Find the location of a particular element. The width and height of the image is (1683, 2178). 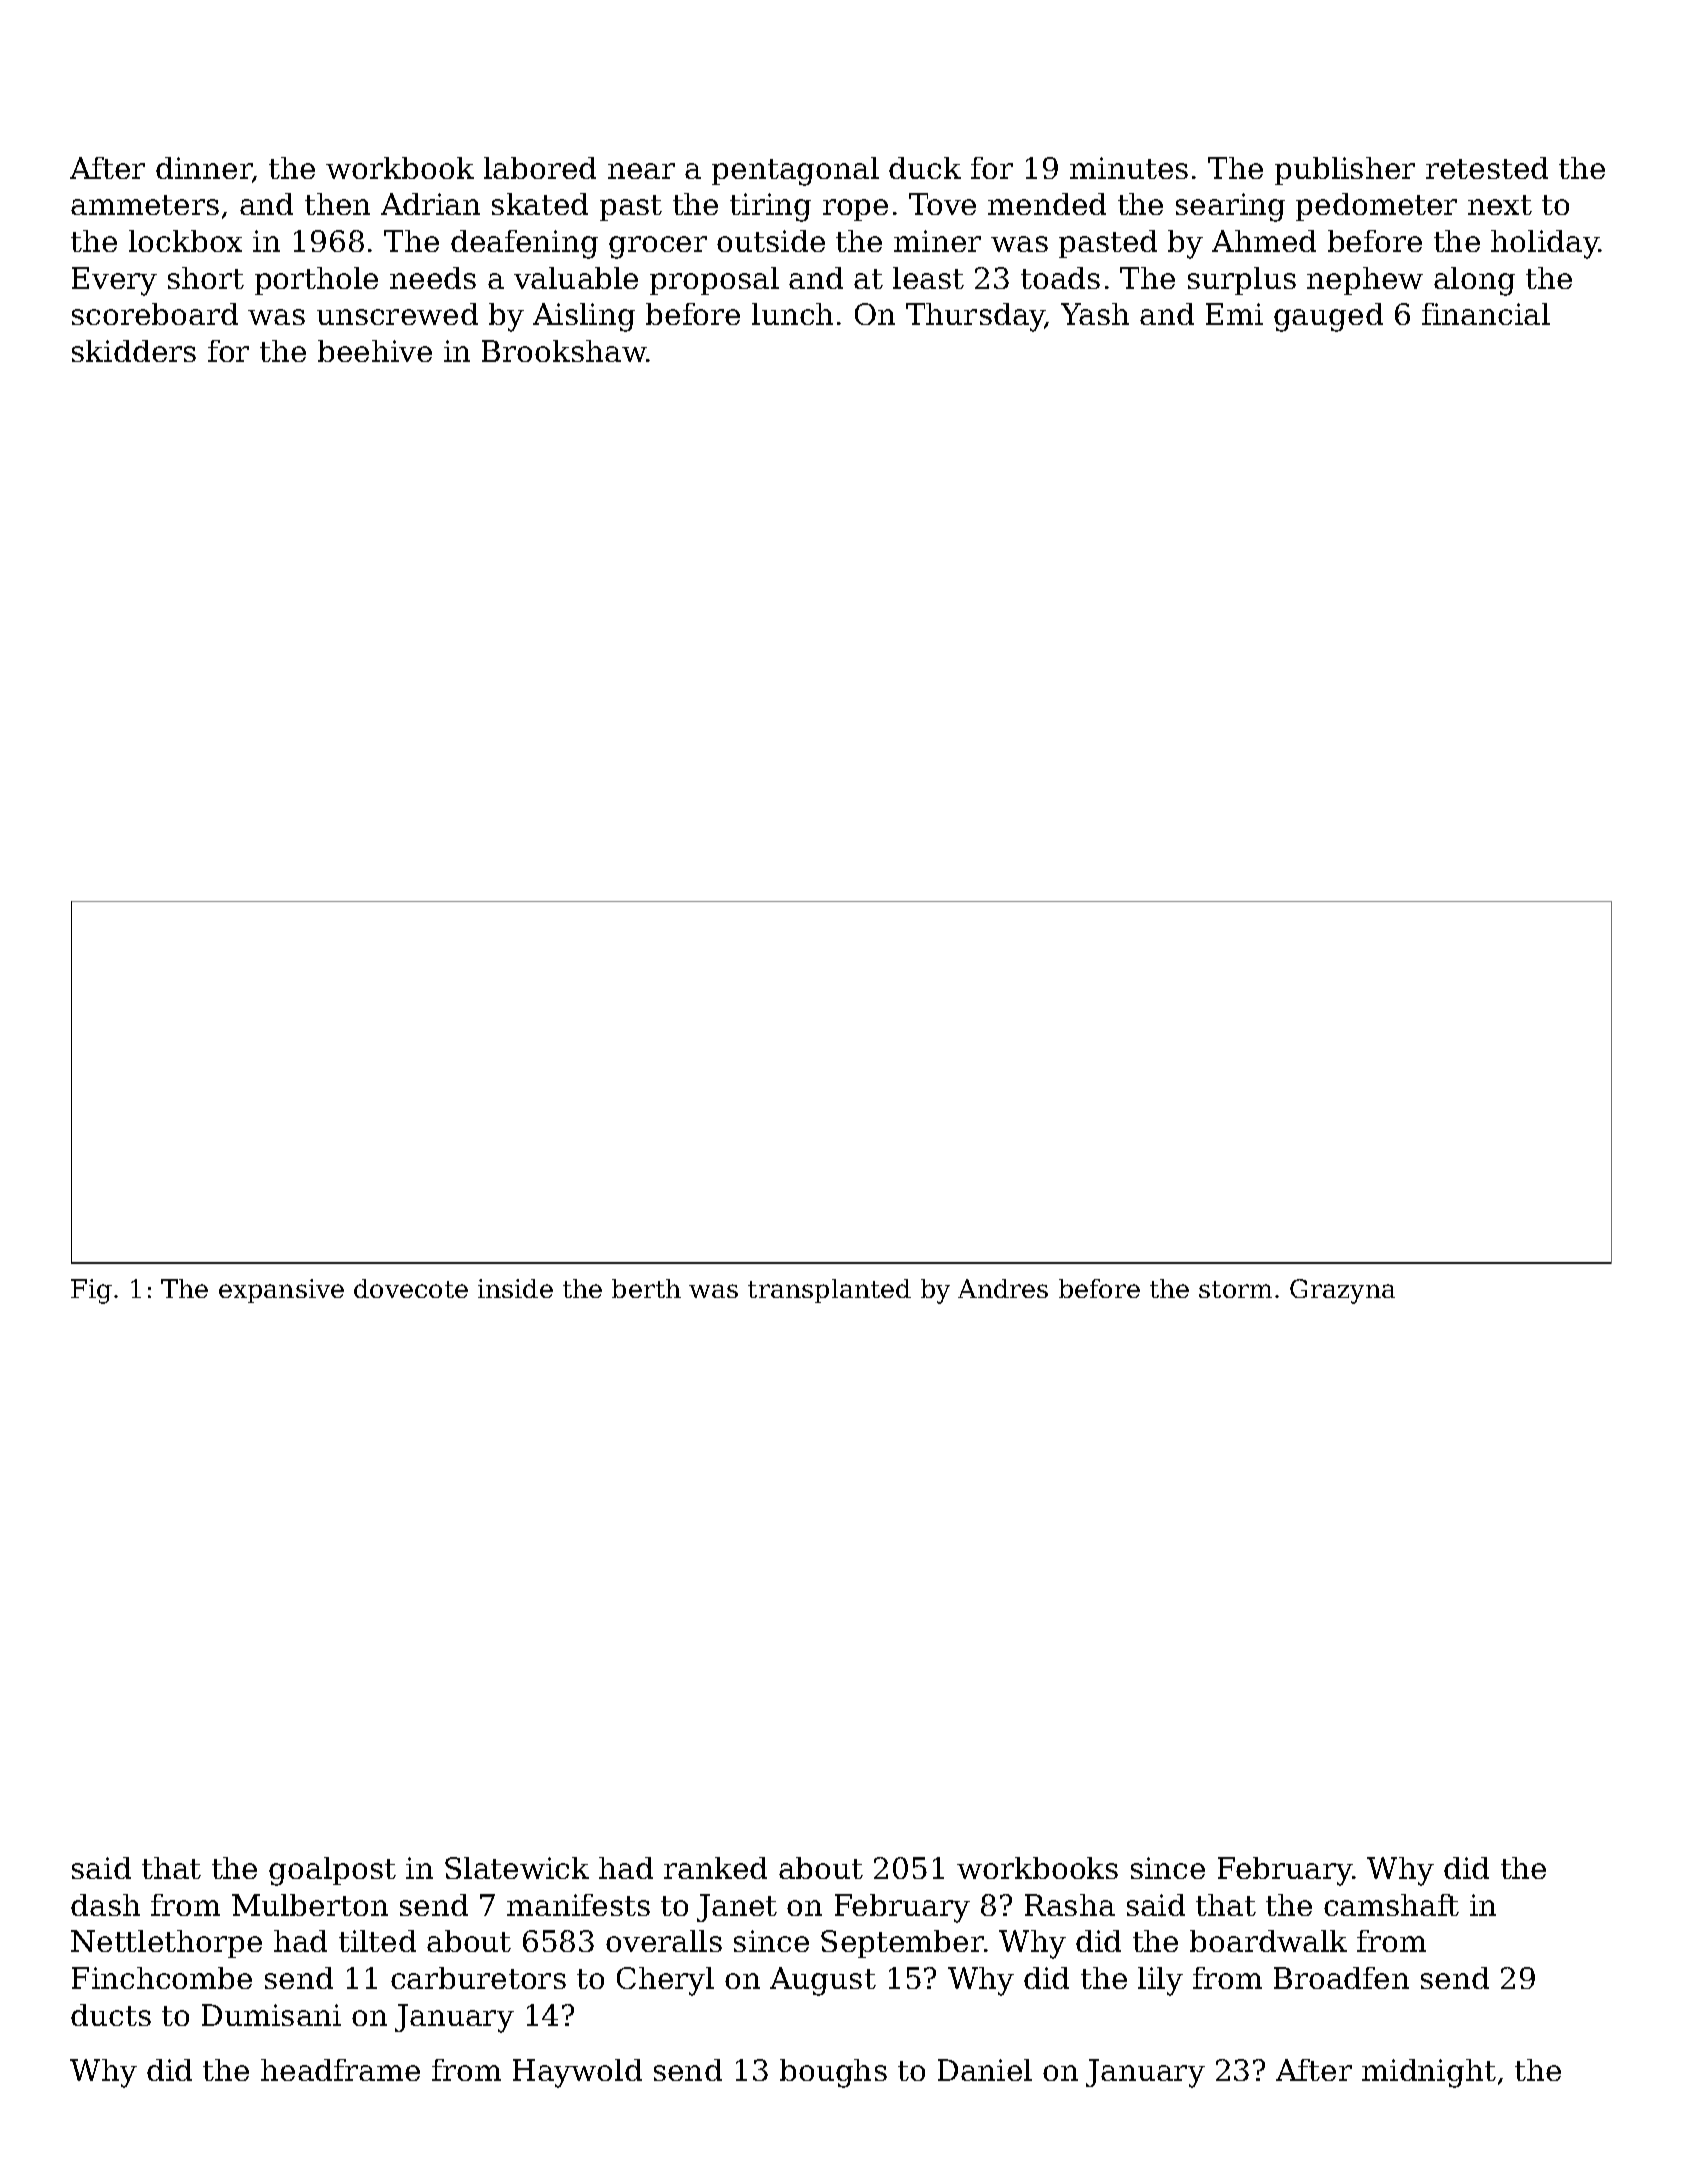

Grazyna is located at coordinates (1342, 1291).
